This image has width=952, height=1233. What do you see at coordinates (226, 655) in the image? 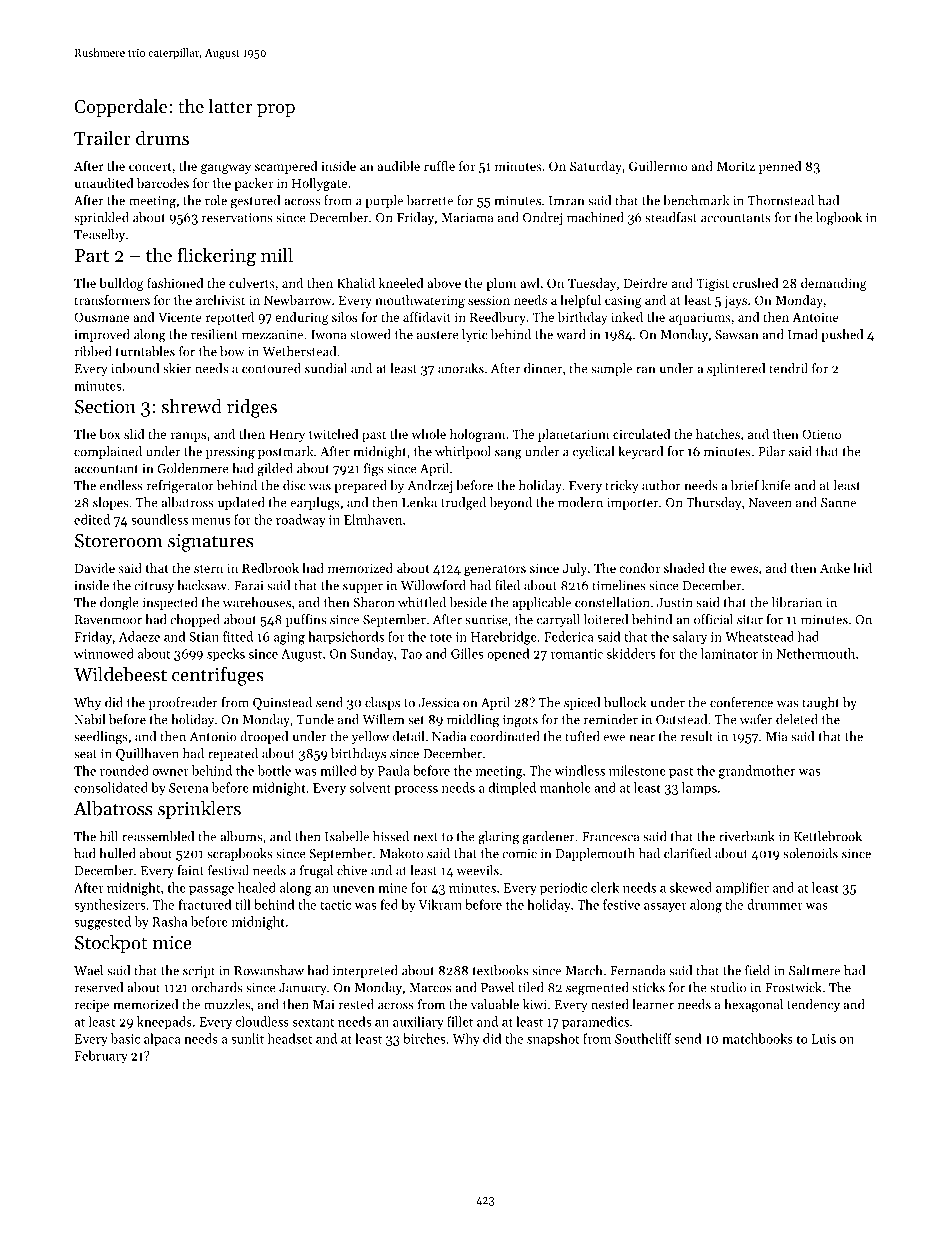
I see `specks` at bounding box center [226, 655].
